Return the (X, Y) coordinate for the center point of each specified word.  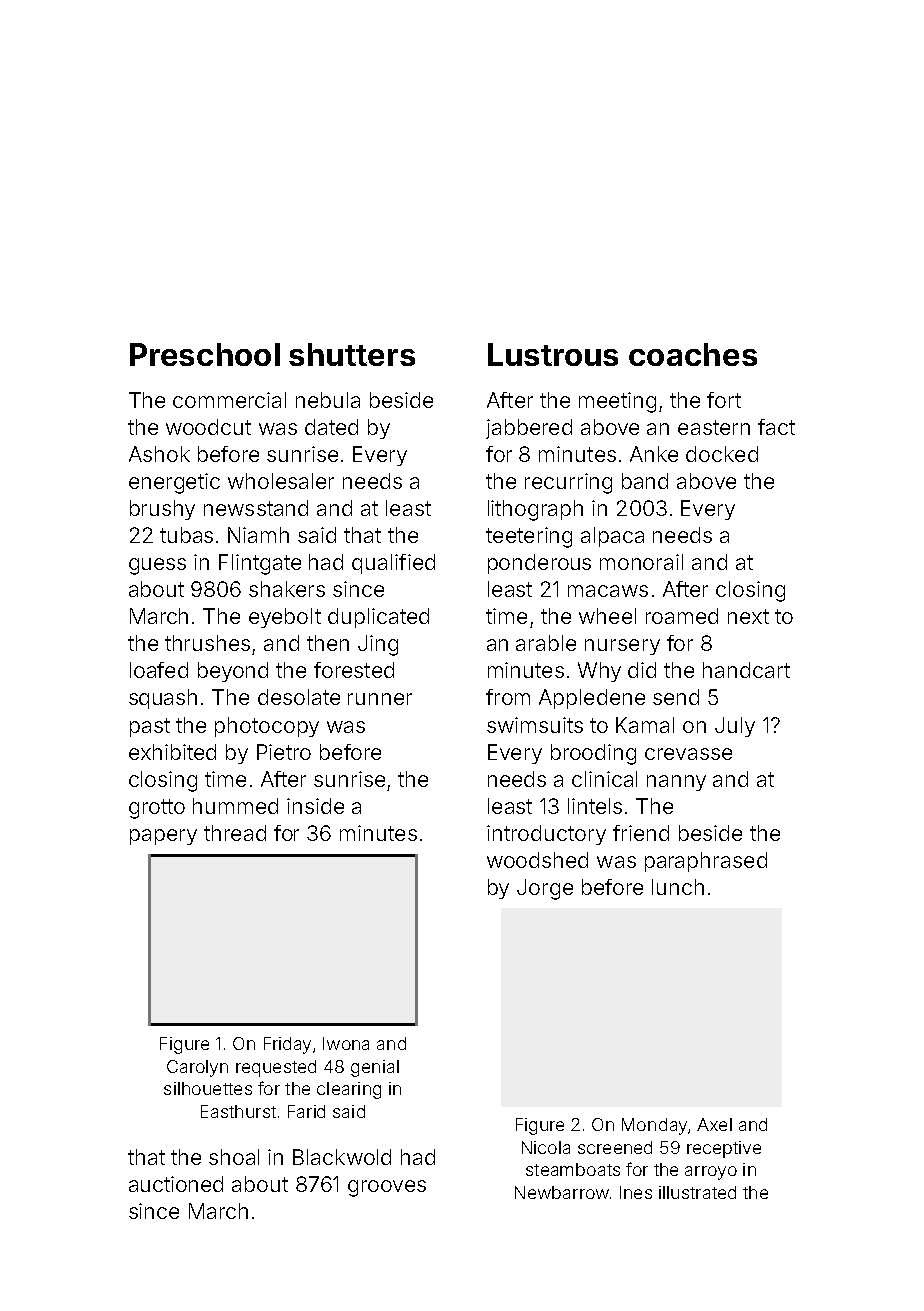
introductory (546, 835)
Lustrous (553, 354)
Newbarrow (562, 1192)
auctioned (176, 1184)
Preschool (205, 354)
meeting (617, 402)
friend (641, 833)
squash (163, 699)
